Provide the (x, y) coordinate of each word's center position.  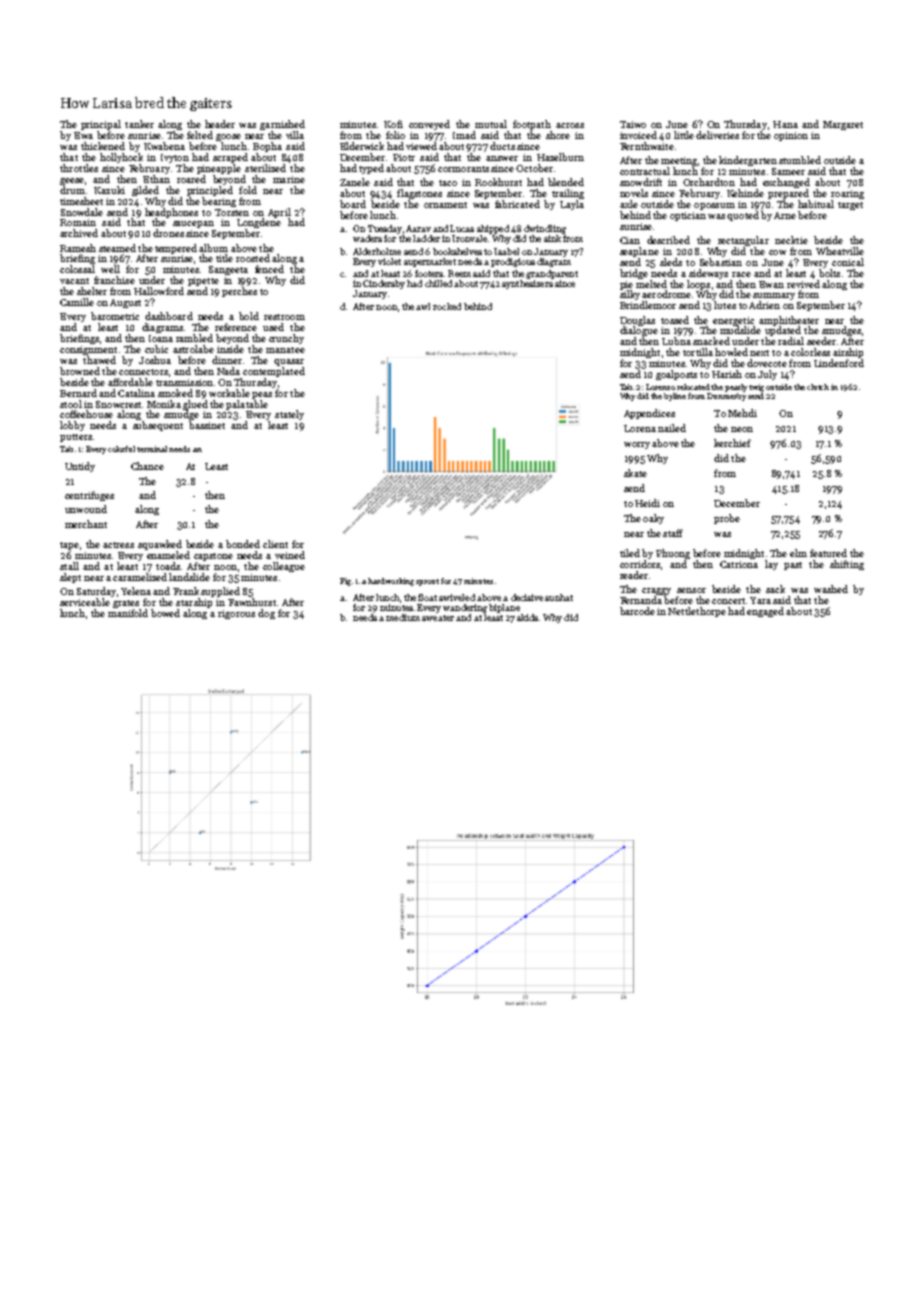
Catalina (136, 393)
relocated (693, 387)
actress (118, 545)
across (570, 125)
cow (777, 252)
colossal (77, 269)
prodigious (513, 262)
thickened (103, 146)
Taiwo (633, 124)
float (427, 597)
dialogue (639, 331)
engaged (765, 612)
